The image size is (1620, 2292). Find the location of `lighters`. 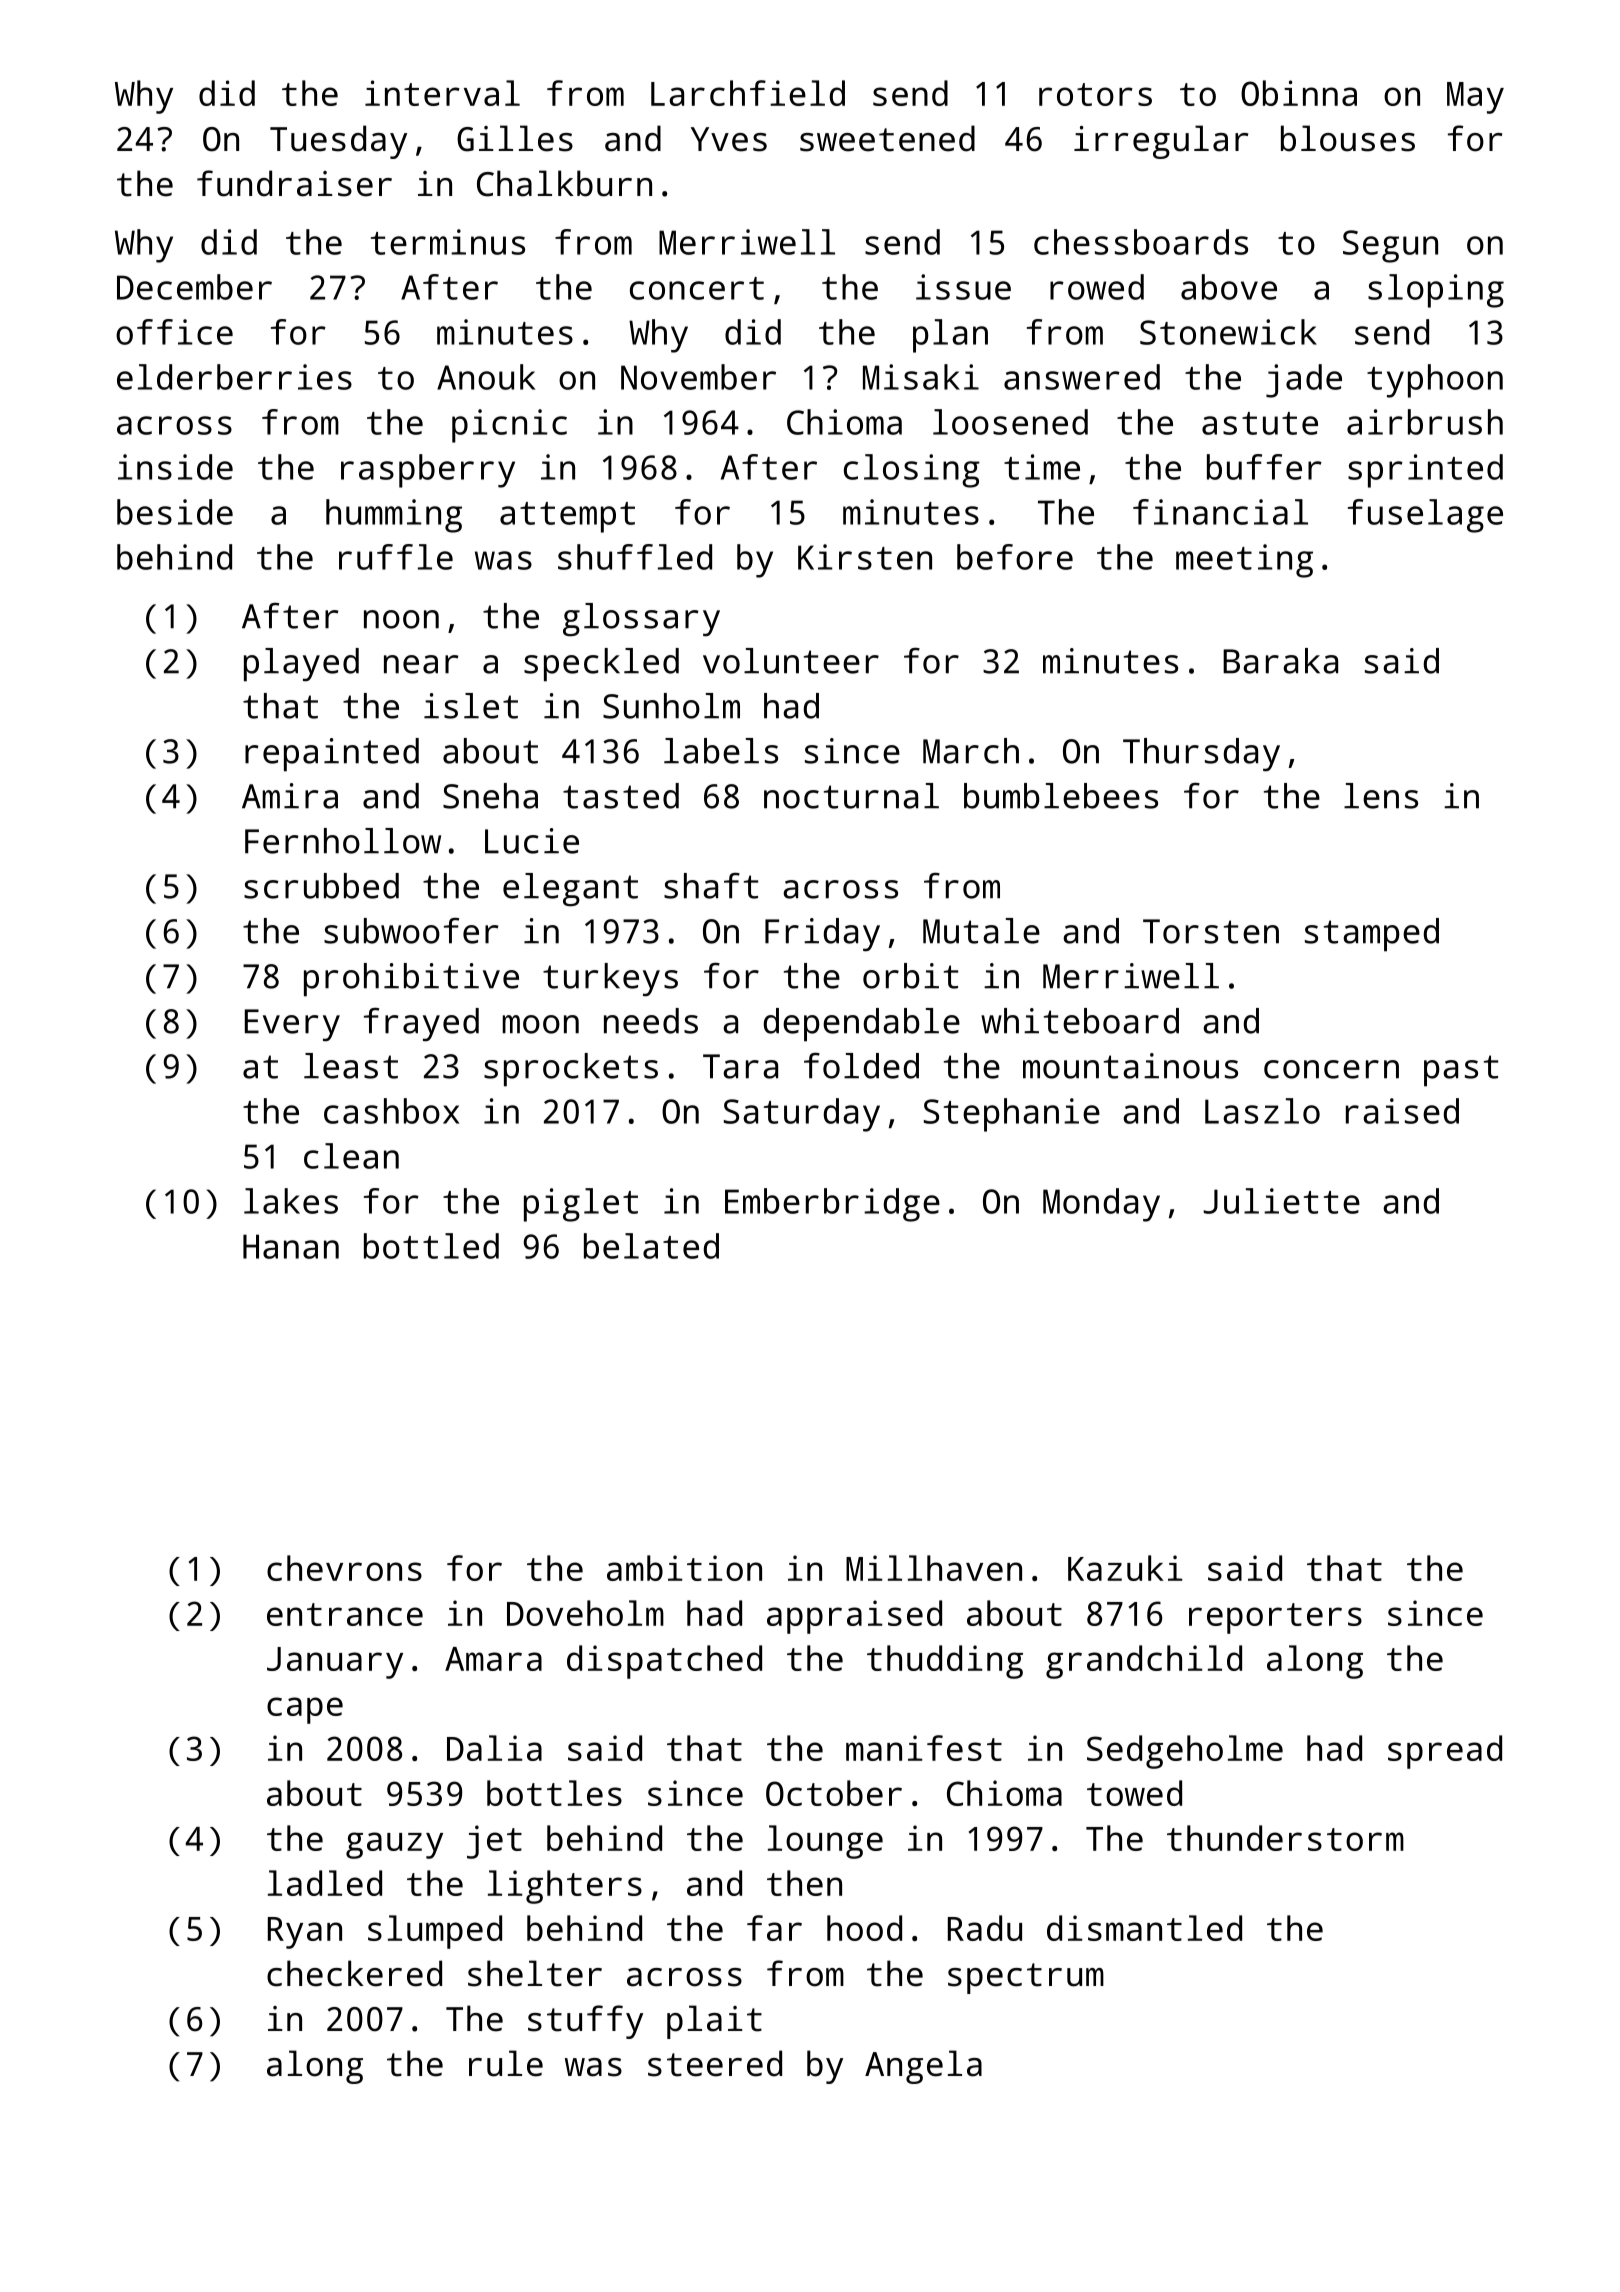

lighters is located at coordinates (565, 1887).
